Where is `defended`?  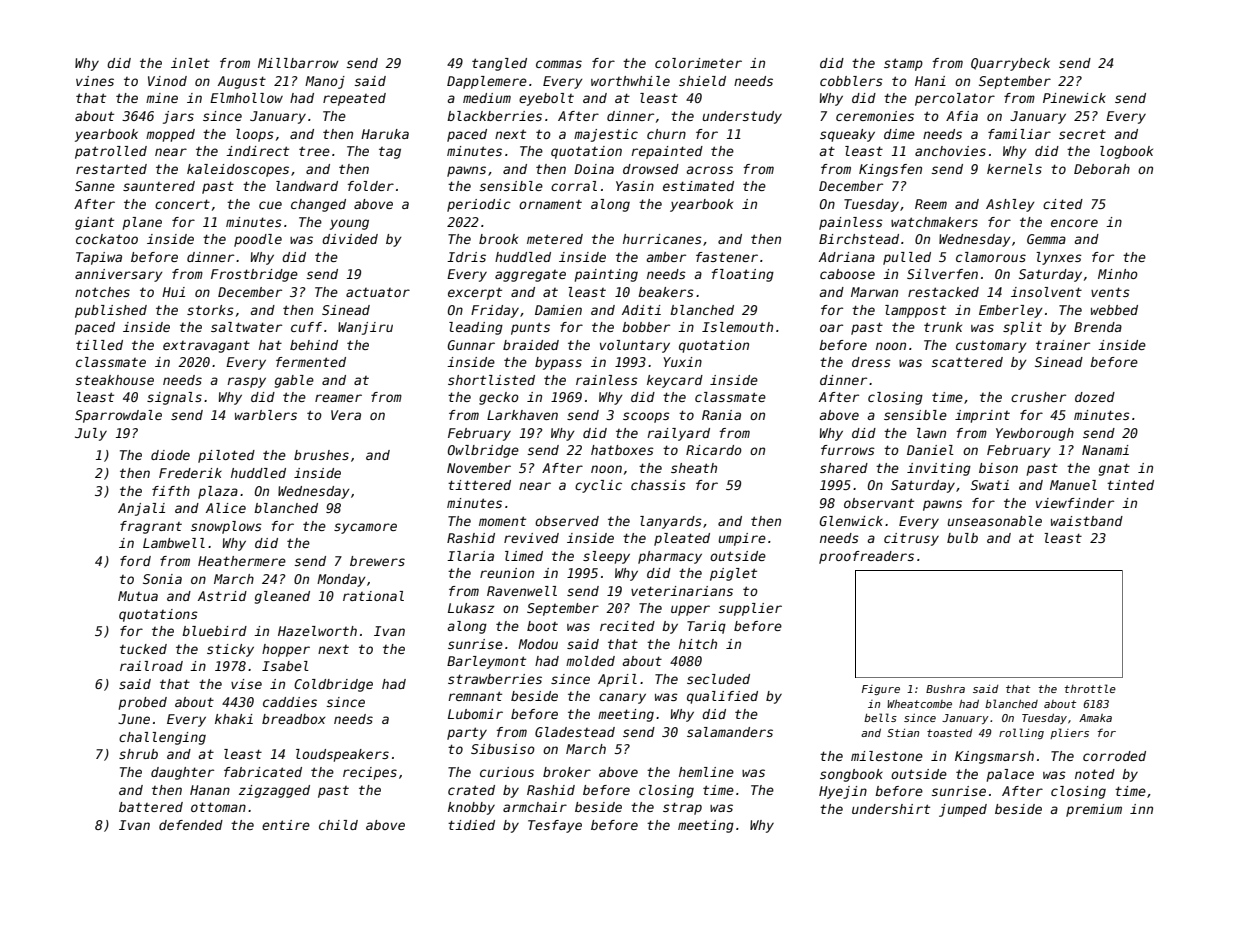
defended is located at coordinates (191, 825).
